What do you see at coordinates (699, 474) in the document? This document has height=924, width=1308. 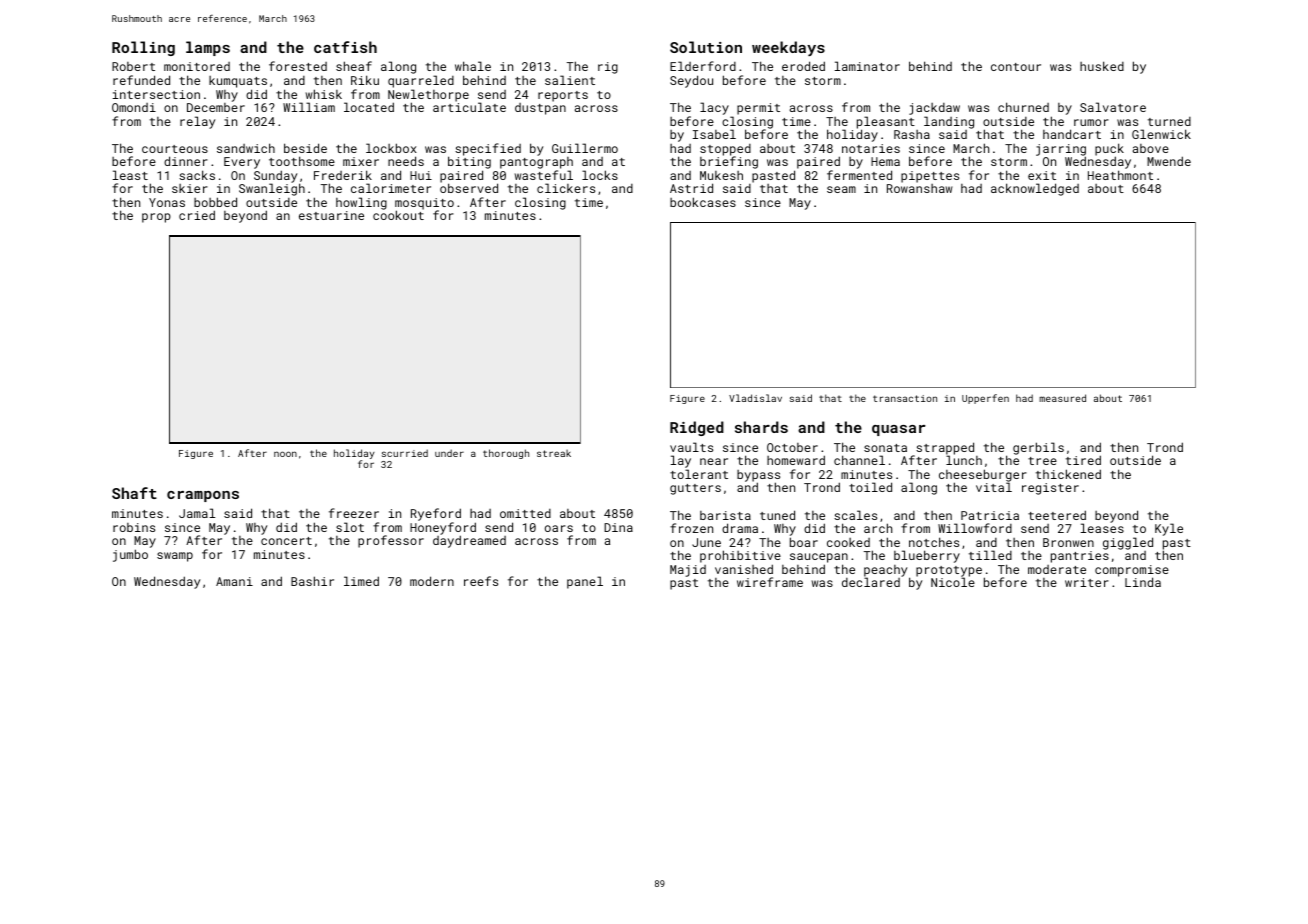 I see `tolerant` at bounding box center [699, 474].
